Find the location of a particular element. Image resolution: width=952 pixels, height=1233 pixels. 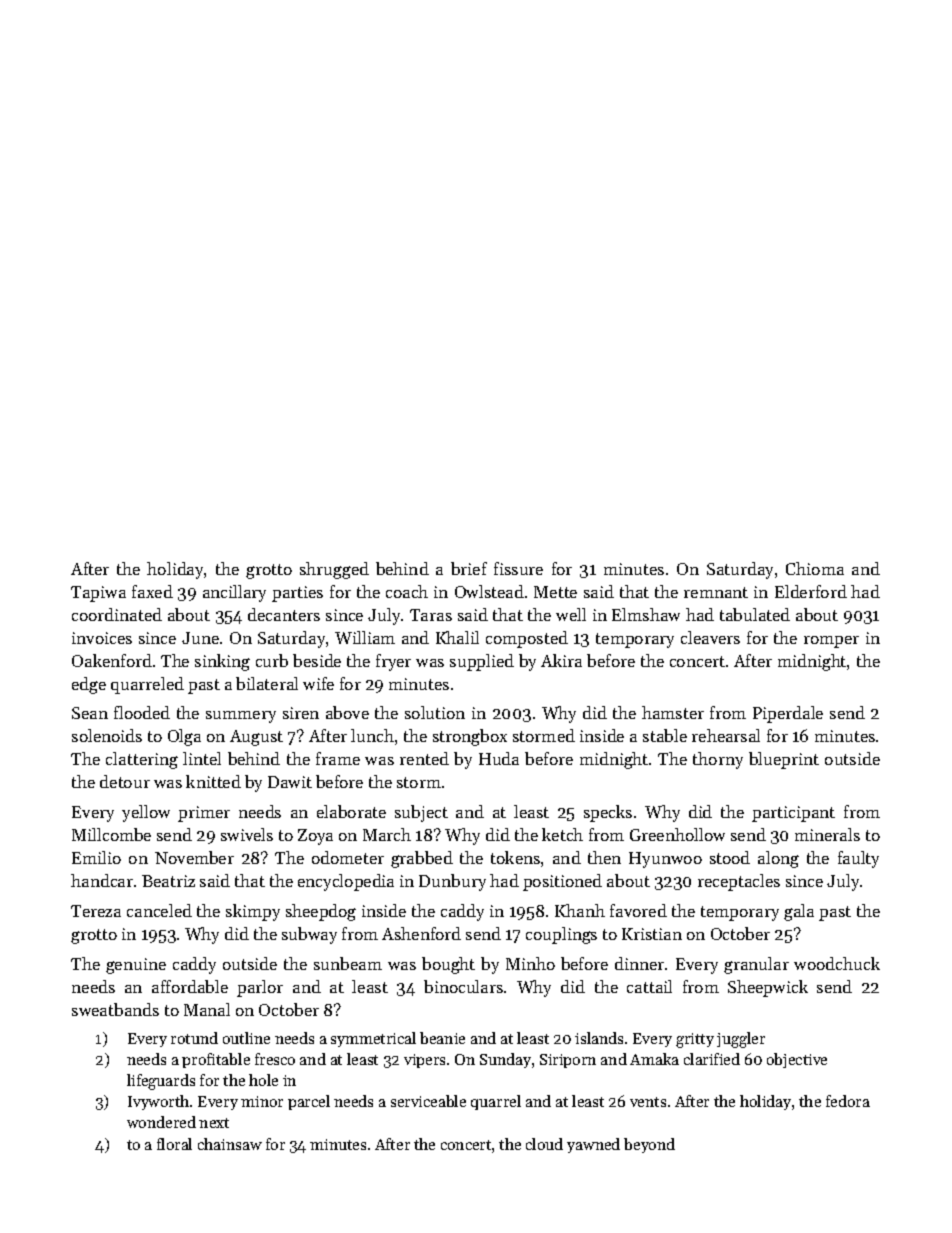

brief is located at coordinates (469, 568).
